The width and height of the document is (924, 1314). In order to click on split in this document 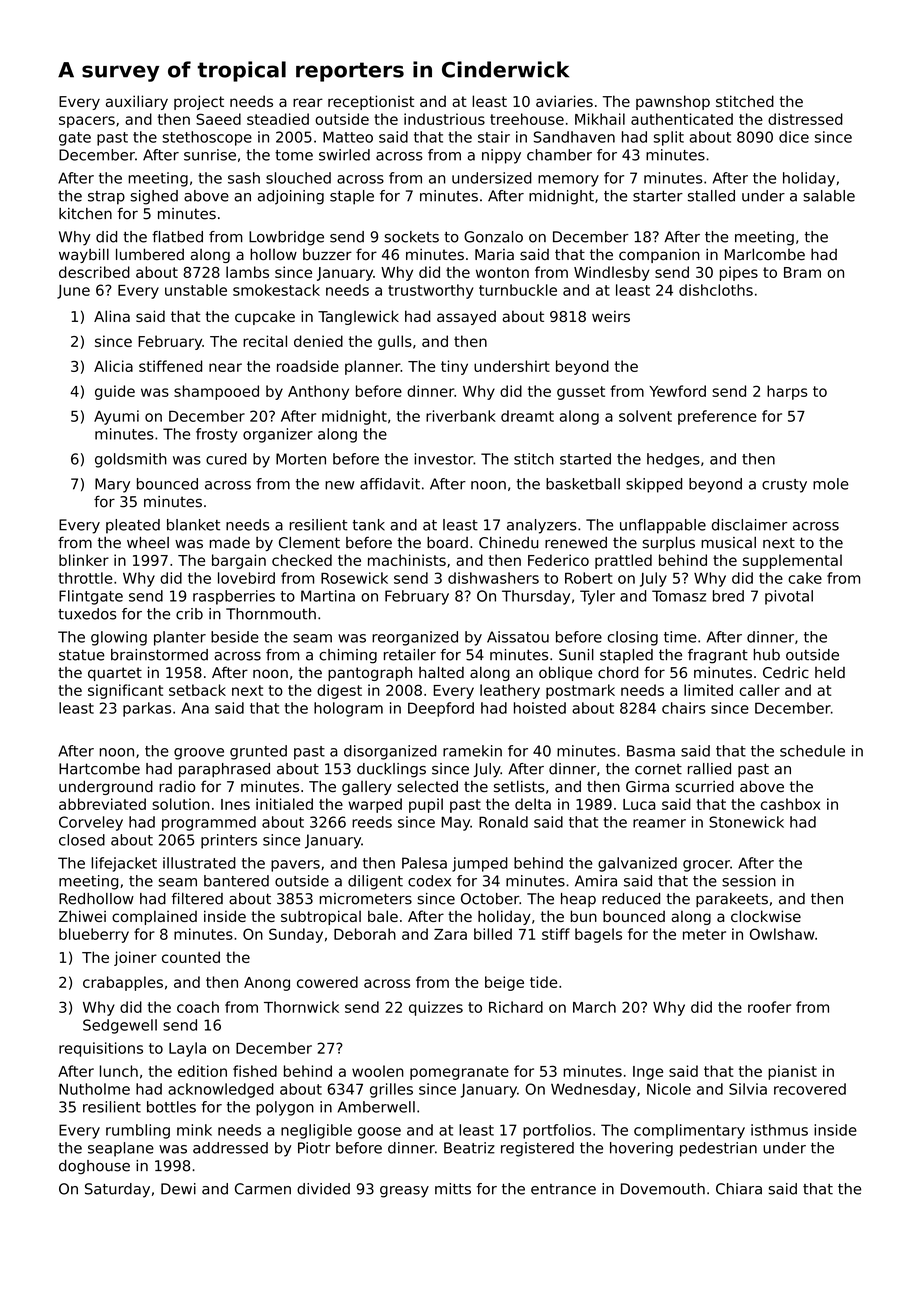, I will do `click(669, 138)`.
